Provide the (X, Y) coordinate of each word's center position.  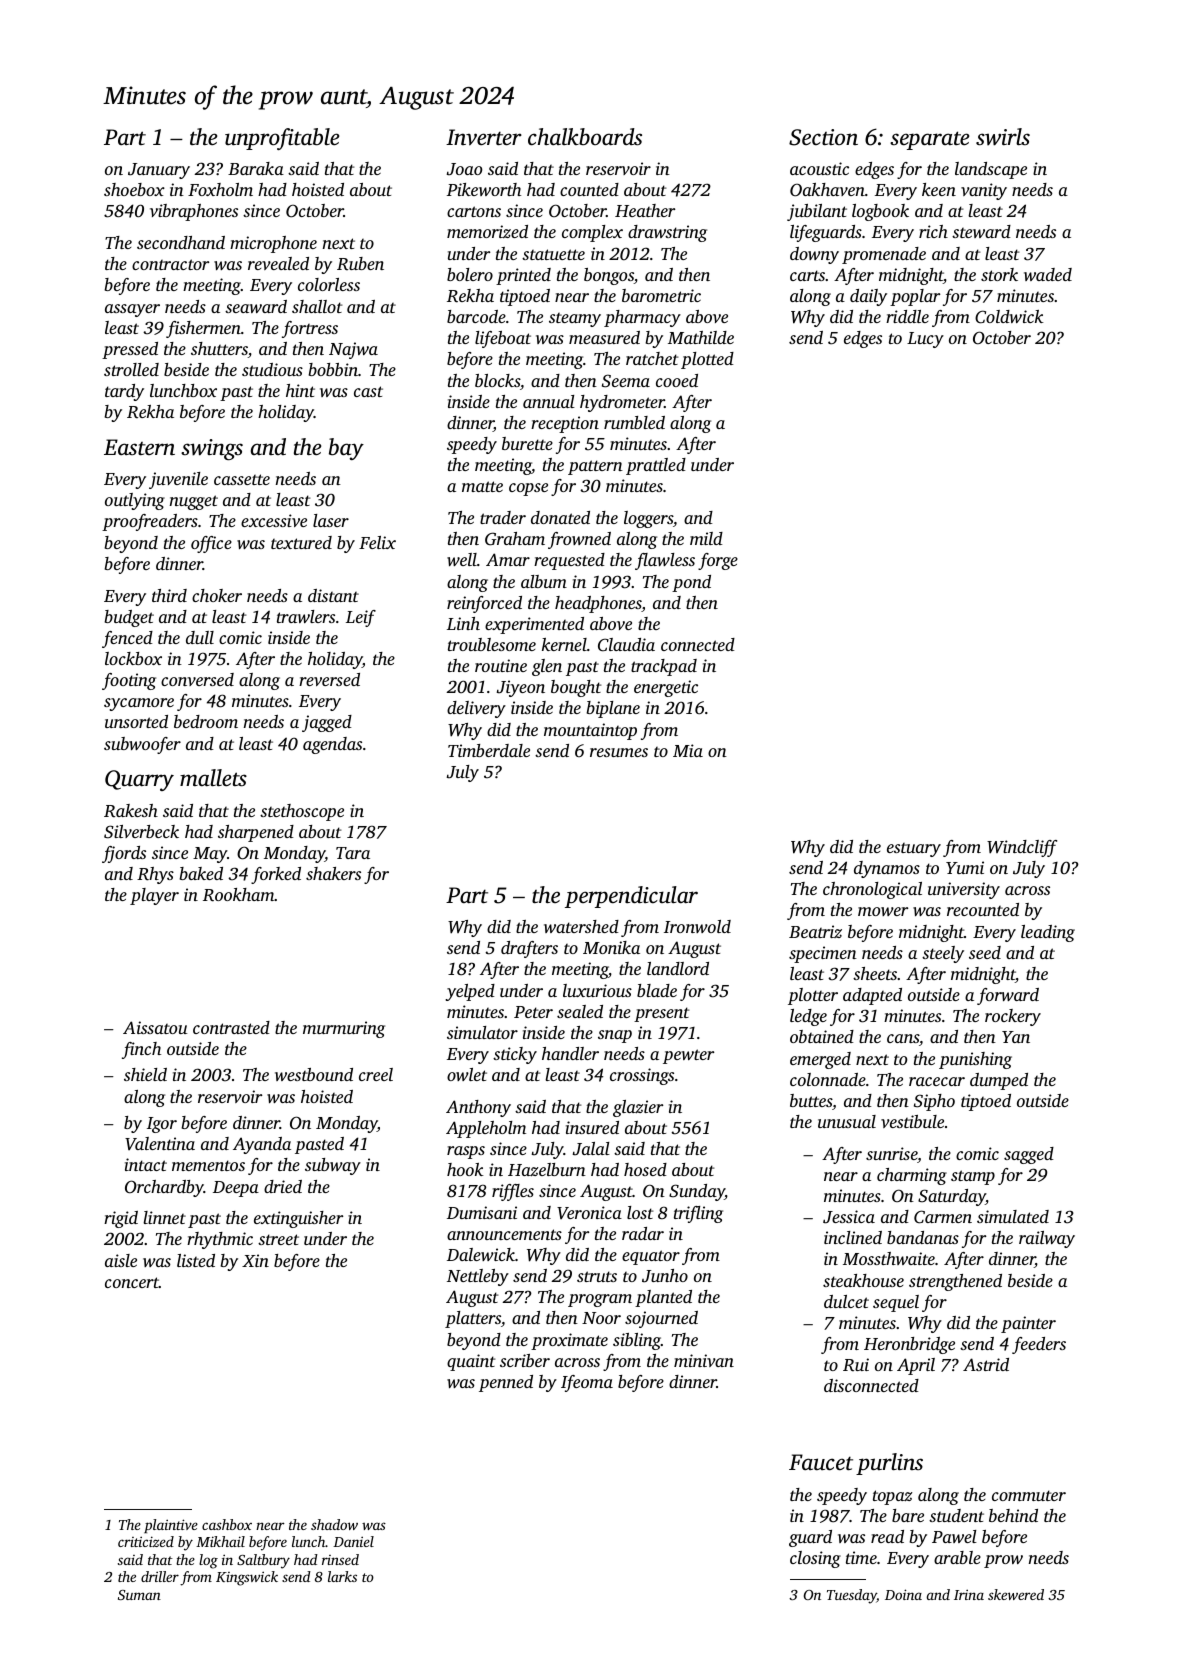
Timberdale (489, 750)
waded (1048, 274)
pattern (595, 467)
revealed (278, 263)
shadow (334, 1524)
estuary (914, 850)
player (154, 896)
